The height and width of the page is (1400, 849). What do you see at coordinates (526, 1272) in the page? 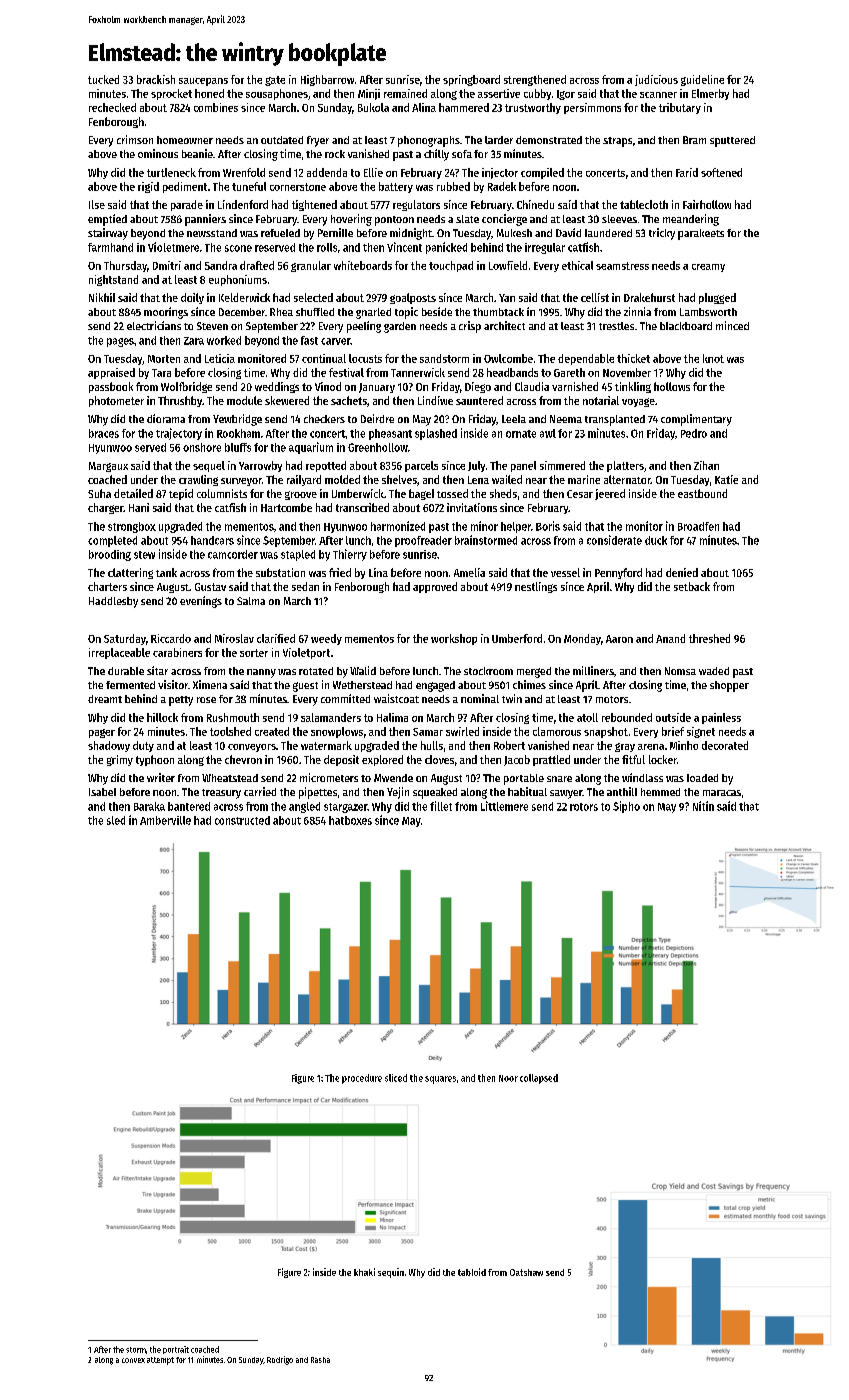
I see `Oatshaw` at bounding box center [526, 1272].
